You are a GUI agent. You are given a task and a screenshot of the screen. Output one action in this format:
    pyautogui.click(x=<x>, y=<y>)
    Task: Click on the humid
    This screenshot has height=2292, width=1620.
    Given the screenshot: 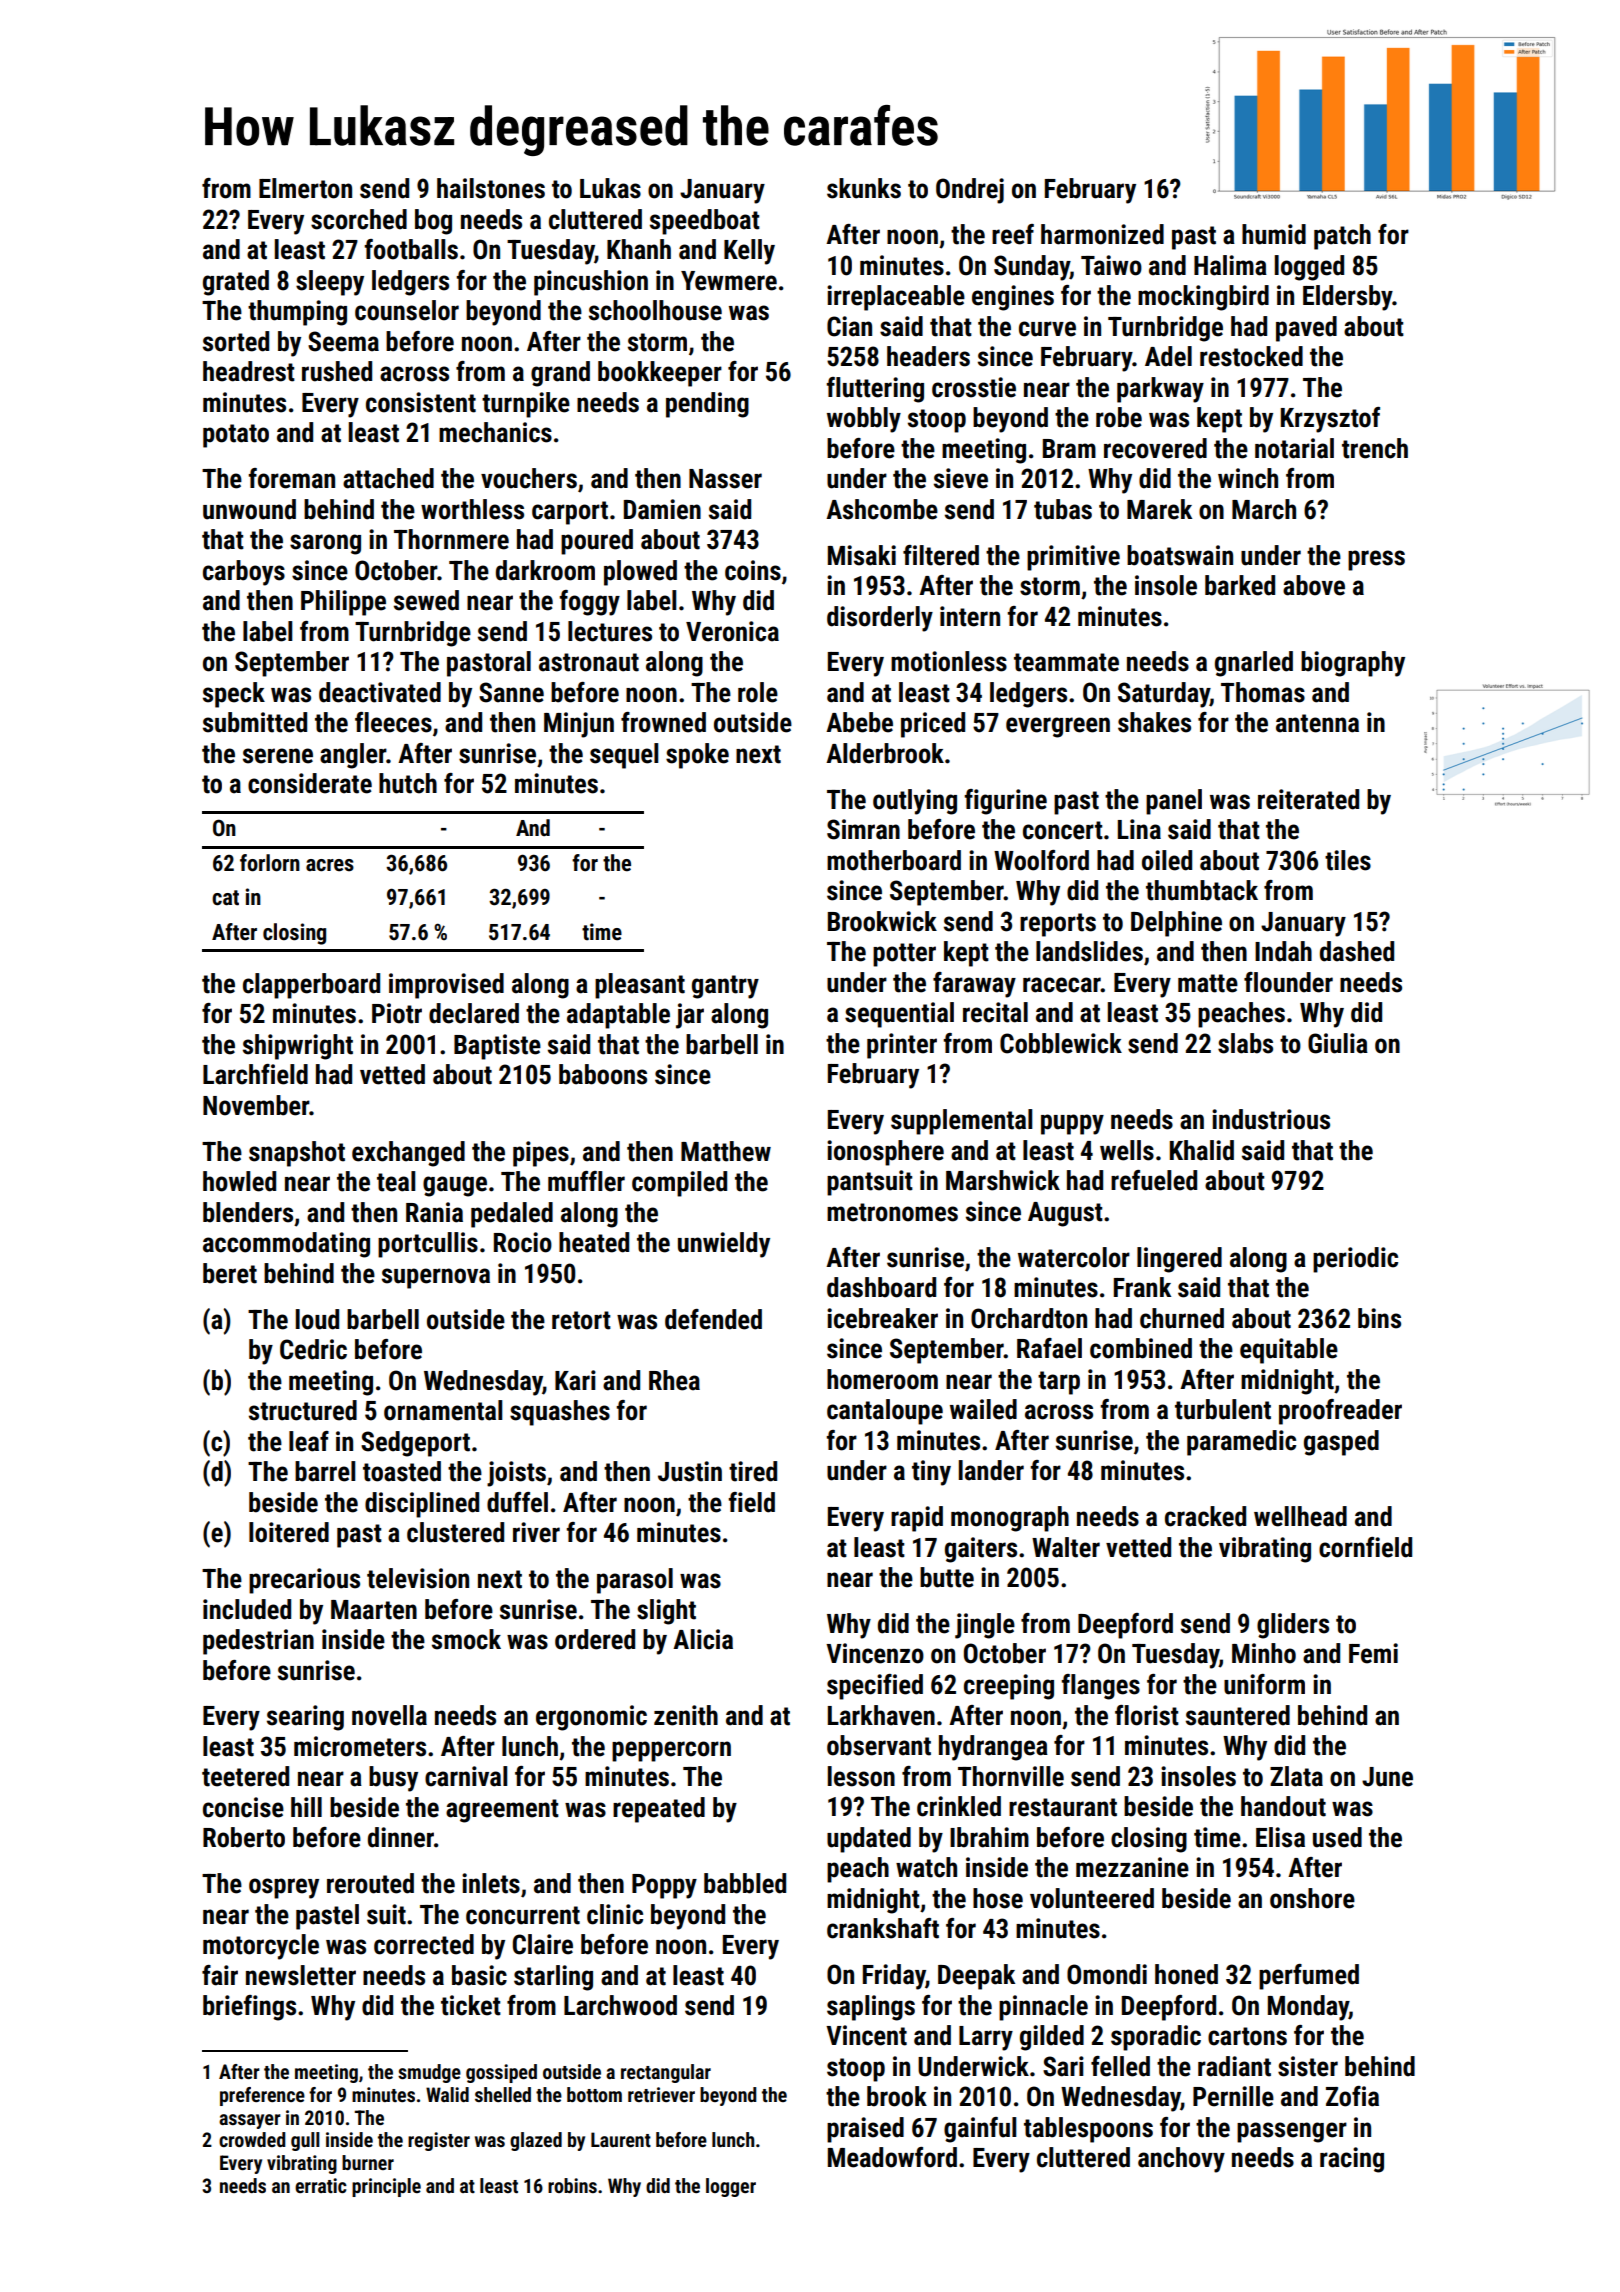 What is the action you would take?
    pyautogui.click(x=1274, y=234)
